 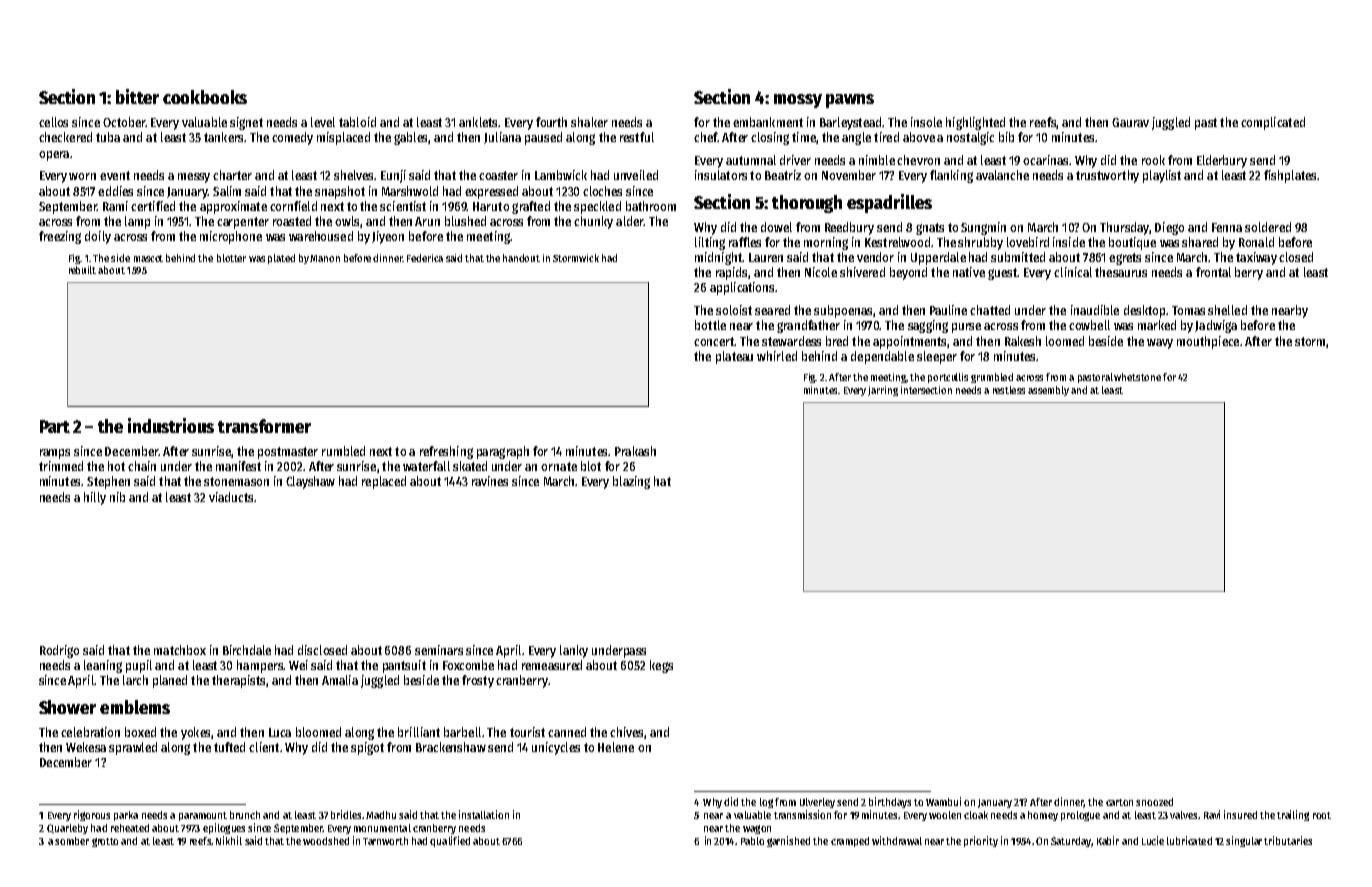 I want to click on complicated, so click(x=1273, y=123).
